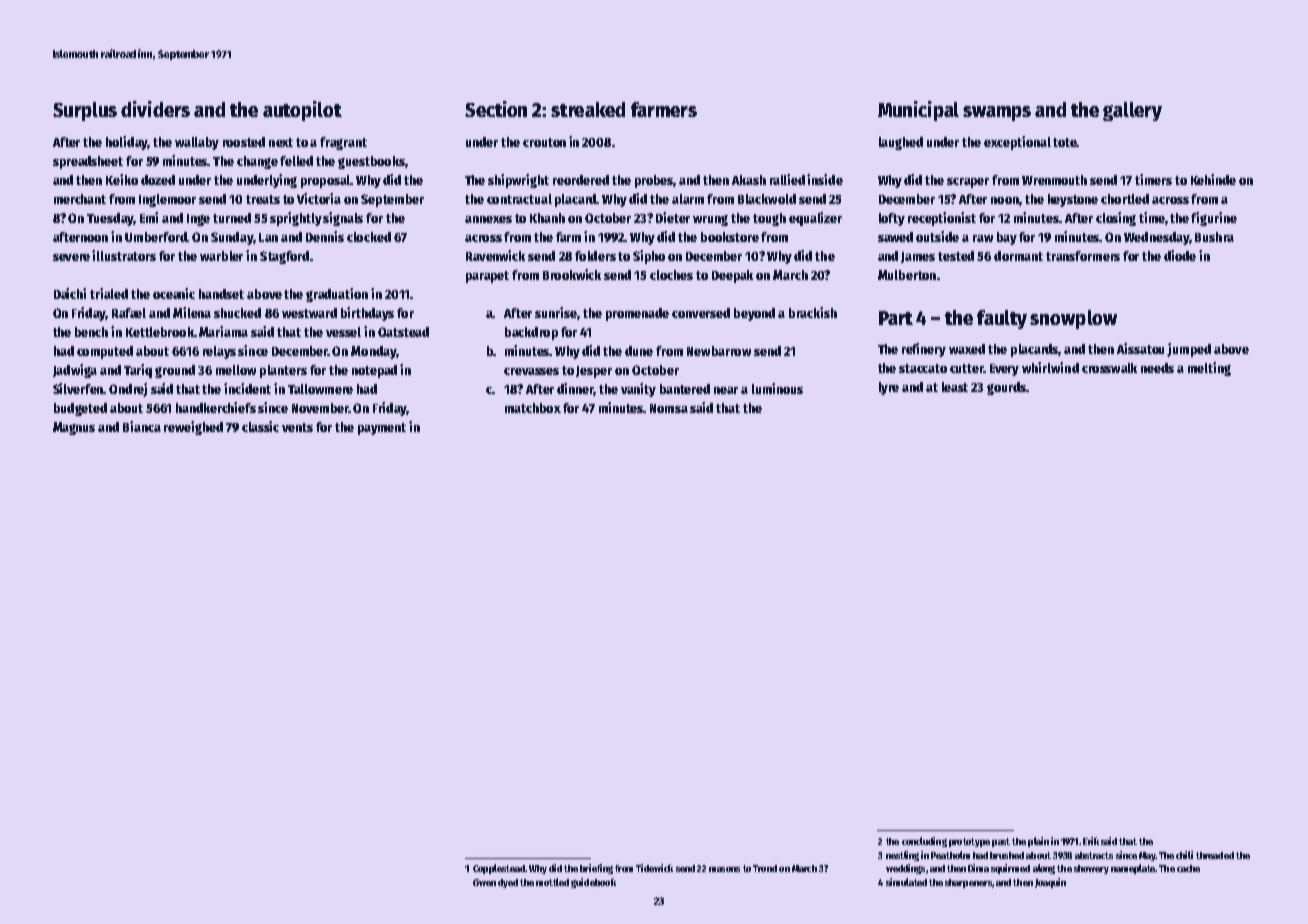 Image resolution: width=1308 pixels, height=924 pixels. Describe the element at coordinates (74, 428) in the document. I see `Magnus` at that location.
